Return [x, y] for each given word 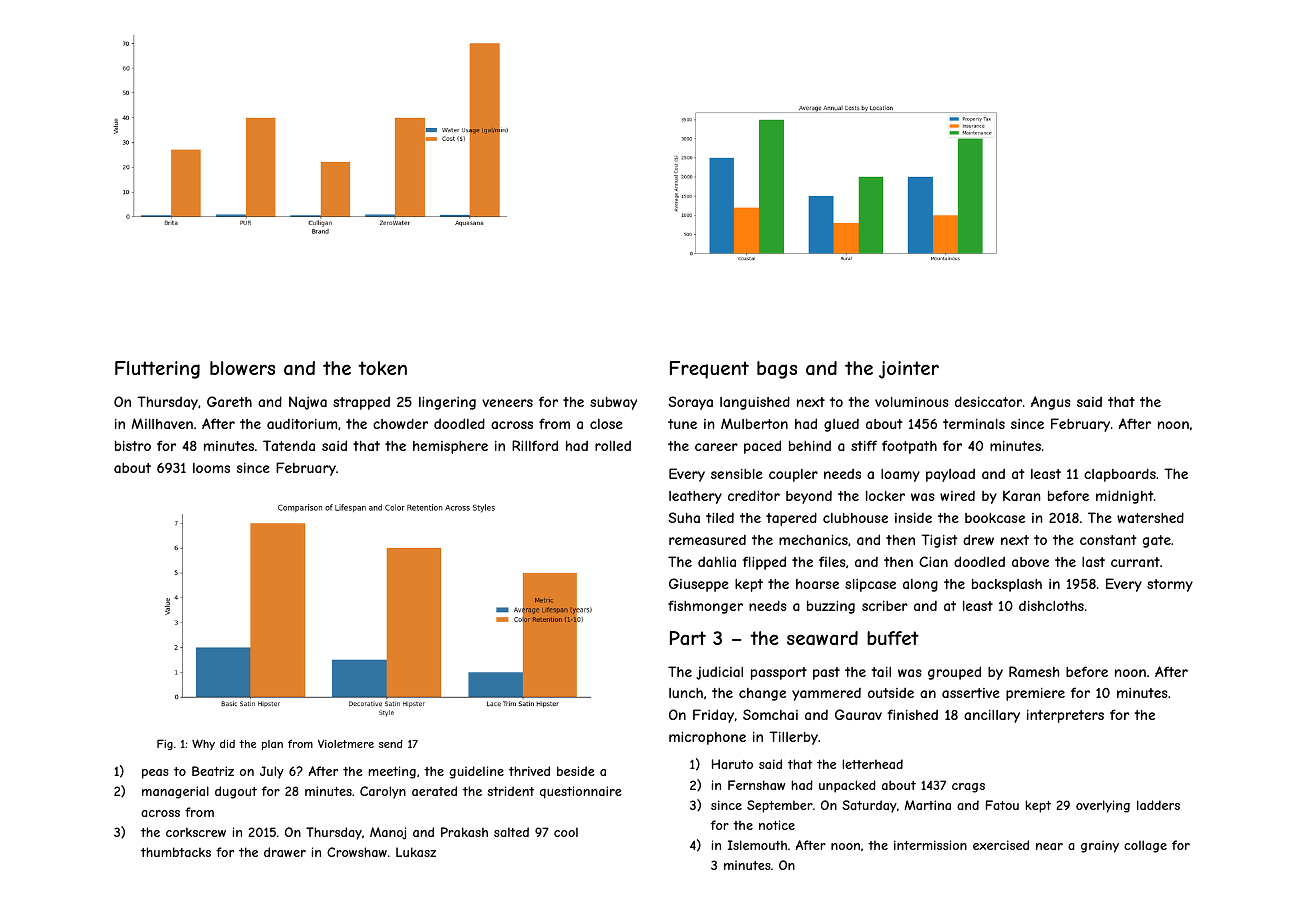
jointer [909, 370]
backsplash [1007, 585]
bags [777, 370]
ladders [1158, 805]
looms [211, 468]
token [382, 368]
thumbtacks [176, 852]
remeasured [707, 540]
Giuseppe [699, 585]
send [390, 744]
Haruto [732, 764]
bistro [133, 446]
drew [978, 539]
